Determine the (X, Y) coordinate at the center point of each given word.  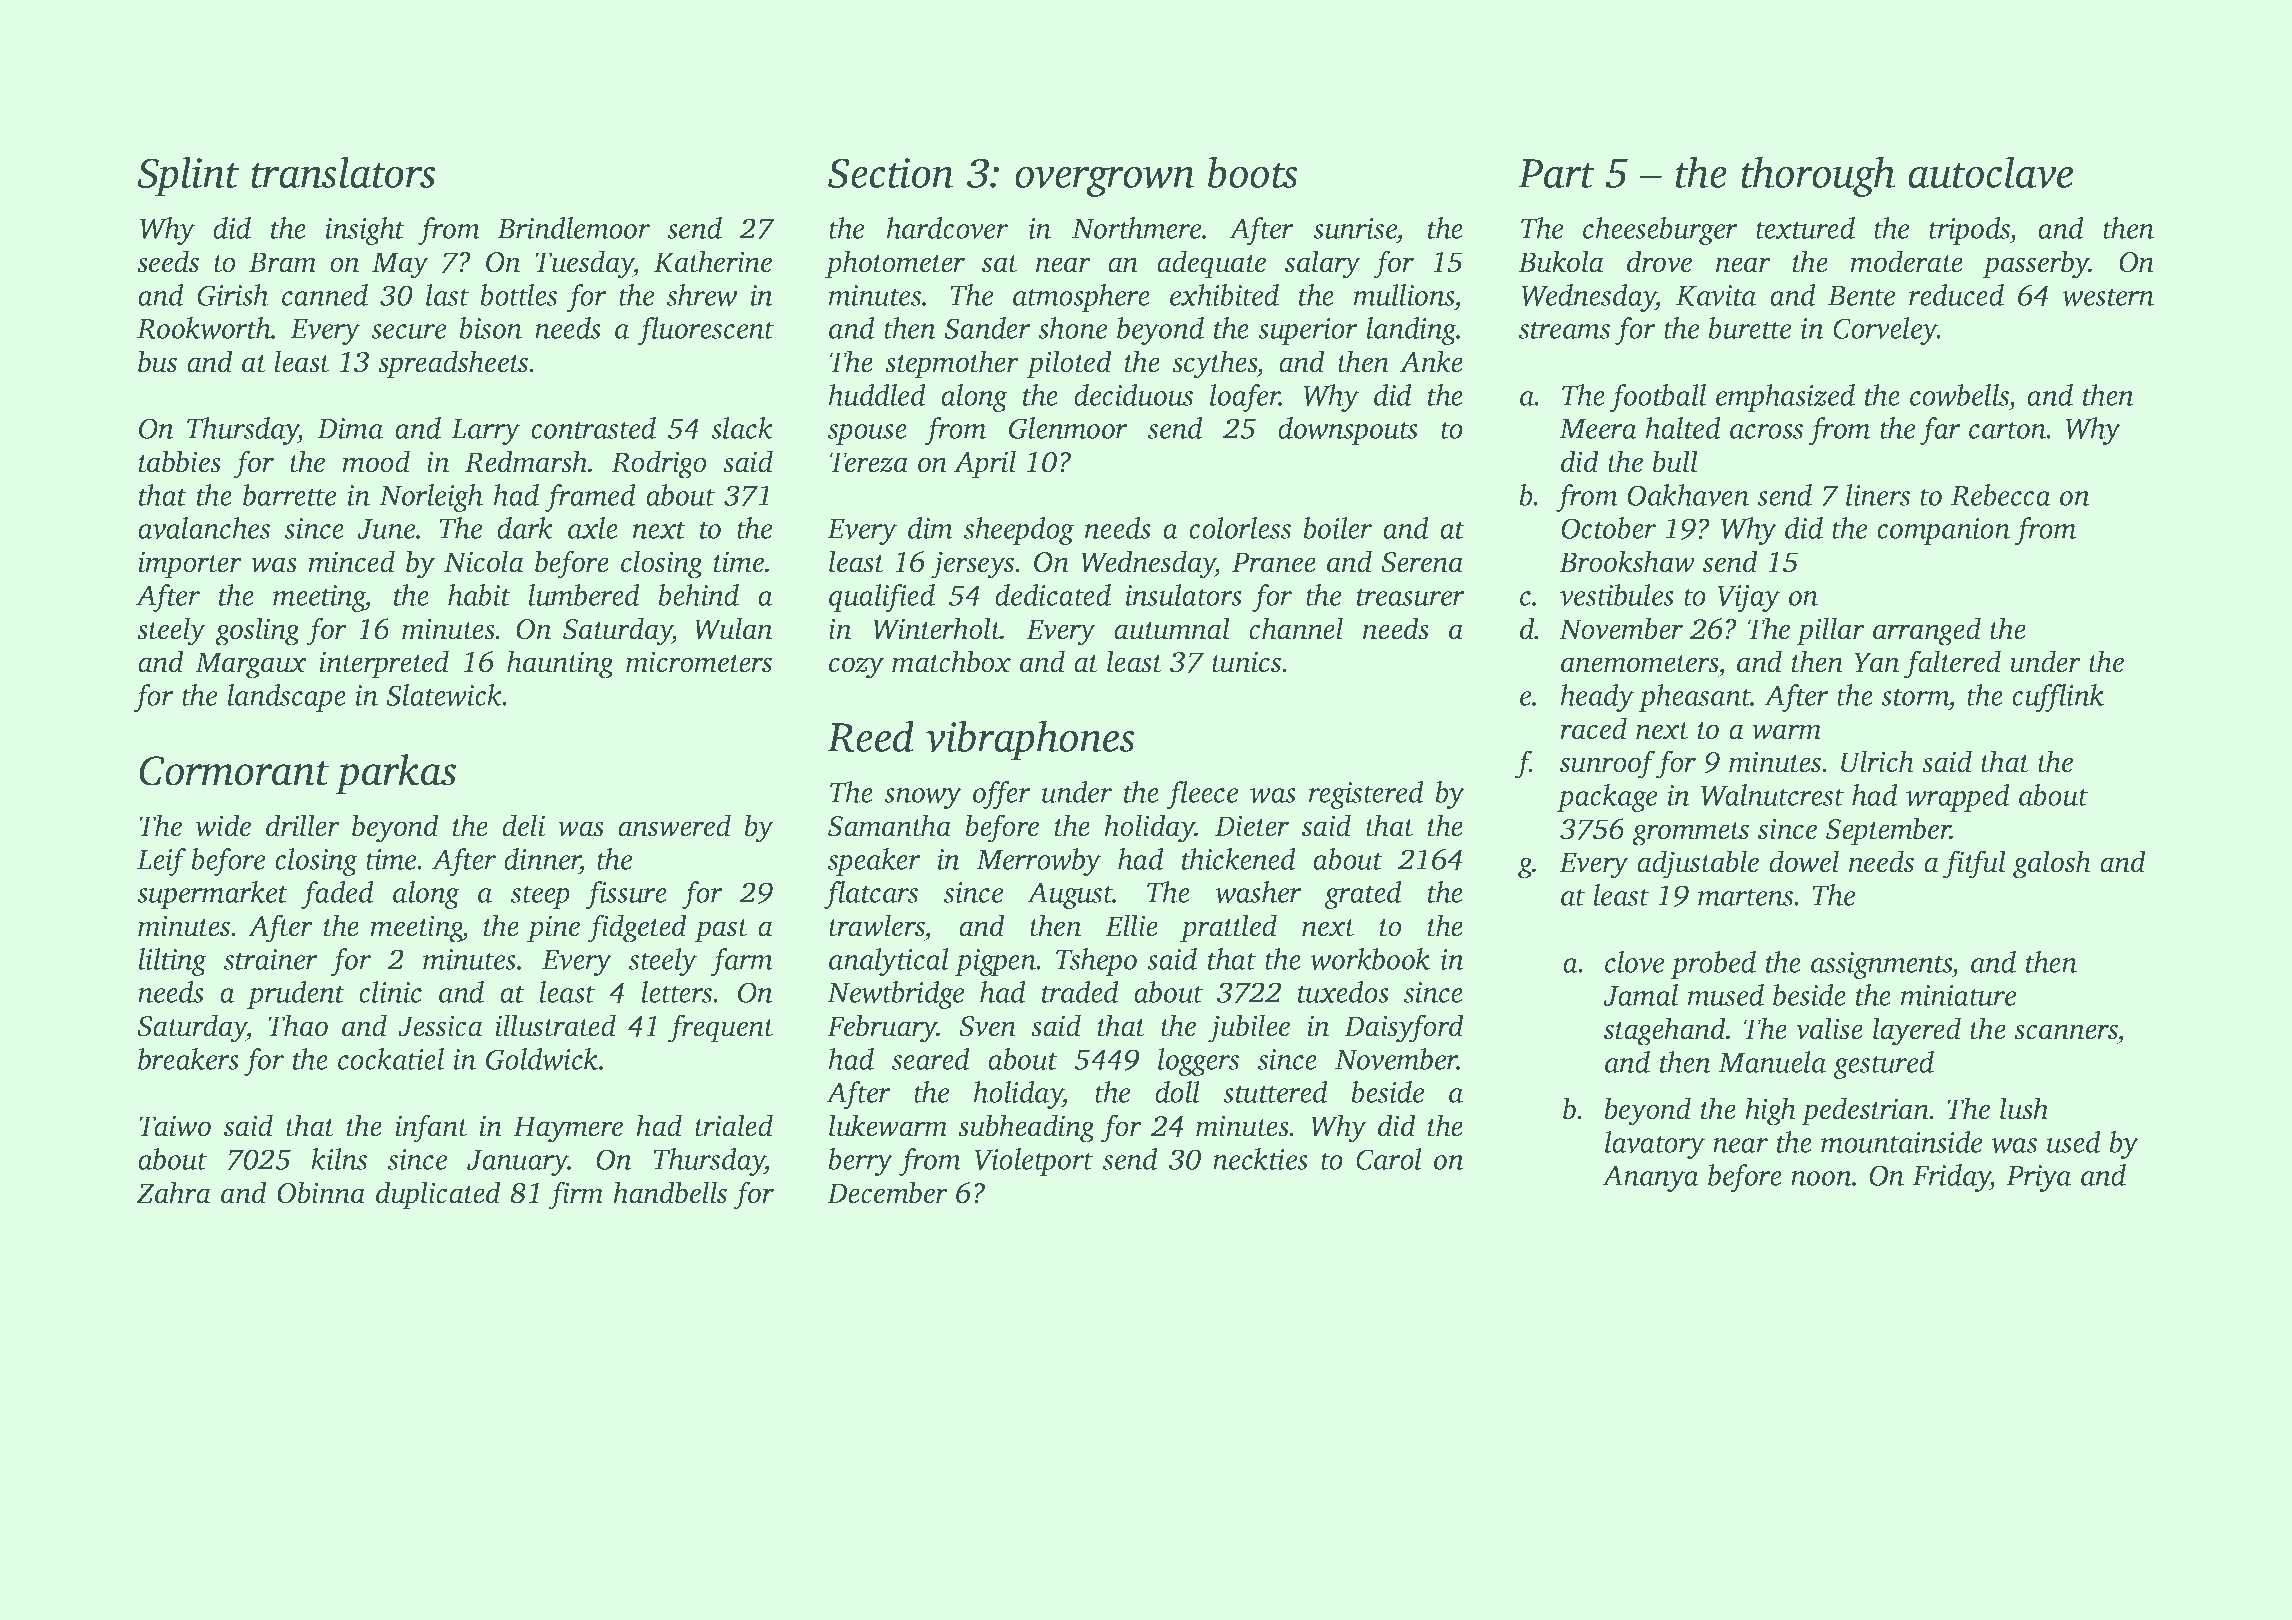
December (887, 1192)
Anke (1431, 361)
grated (1363, 895)
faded (337, 895)
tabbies (180, 461)
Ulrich (1877, 761)
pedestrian (1865, 1111)
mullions (1403, 295)
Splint (188, 176)
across (1766, 431)
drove (1659, 261)
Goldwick (542, 1059)
